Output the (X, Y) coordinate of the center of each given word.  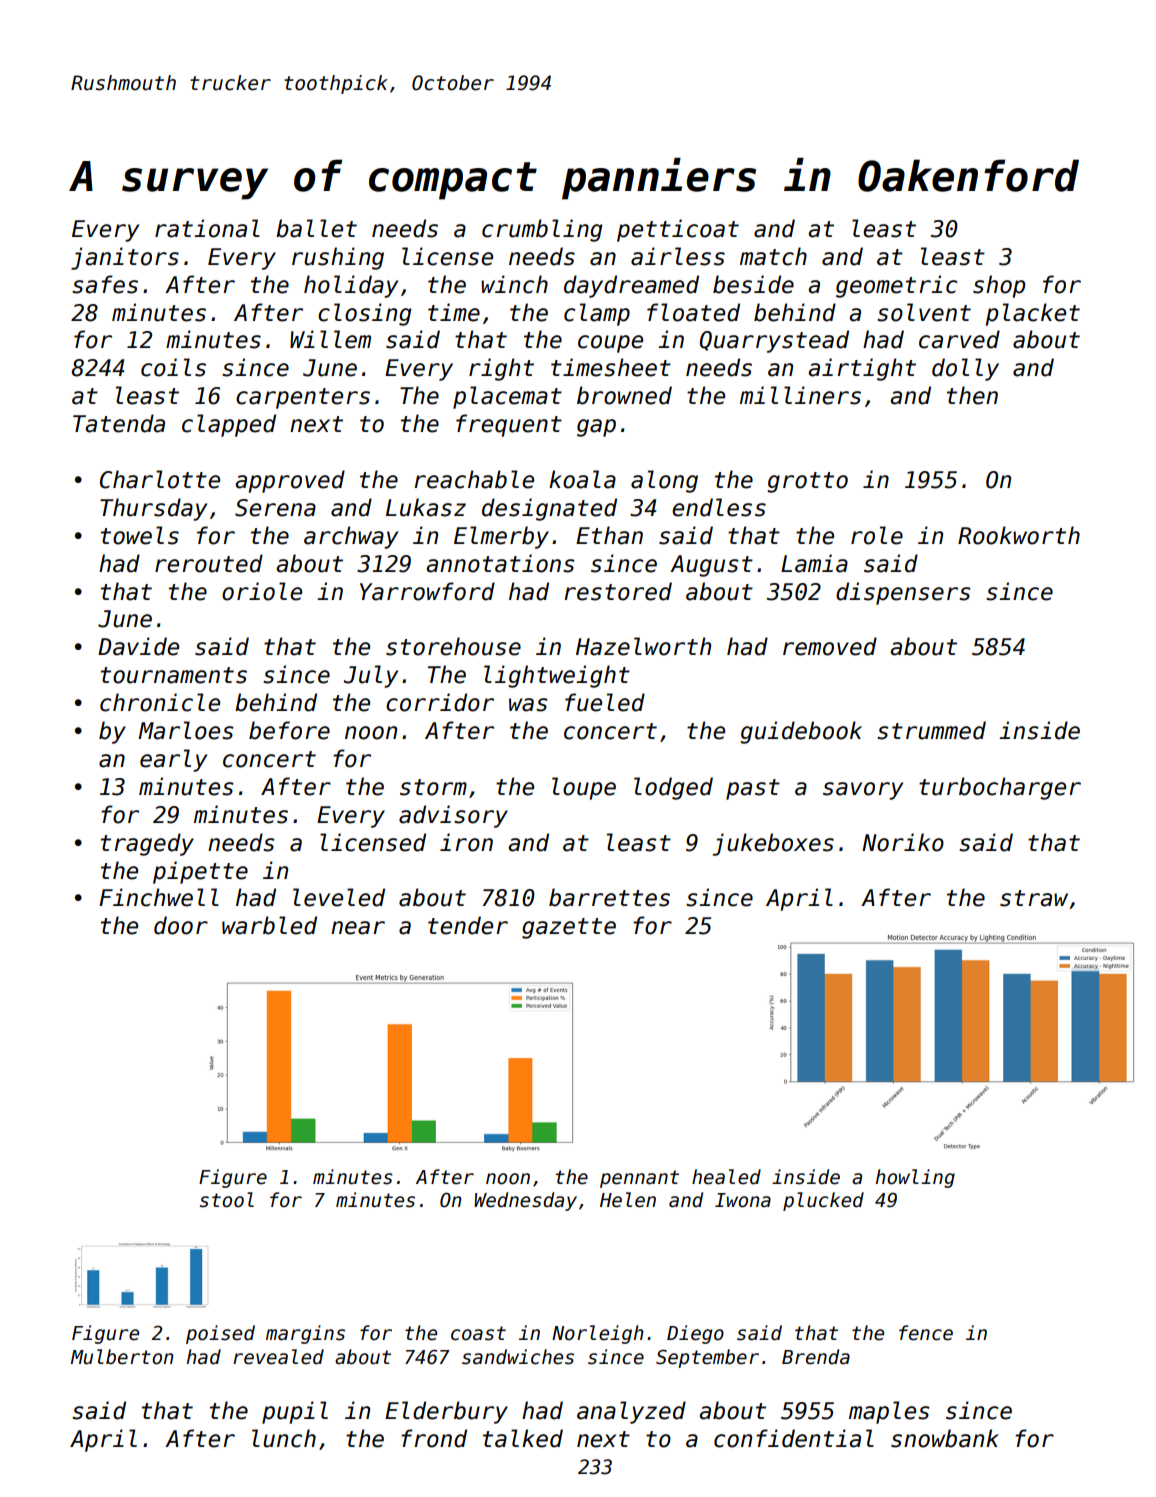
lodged (673, 788)
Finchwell (159, 897)
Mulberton (122, 1357)
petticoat (678, 230)
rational (207, 228)
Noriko (903, 842)
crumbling (542, 230)
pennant (639, 1179)
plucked (823, 1201)
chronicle (160, 702)
